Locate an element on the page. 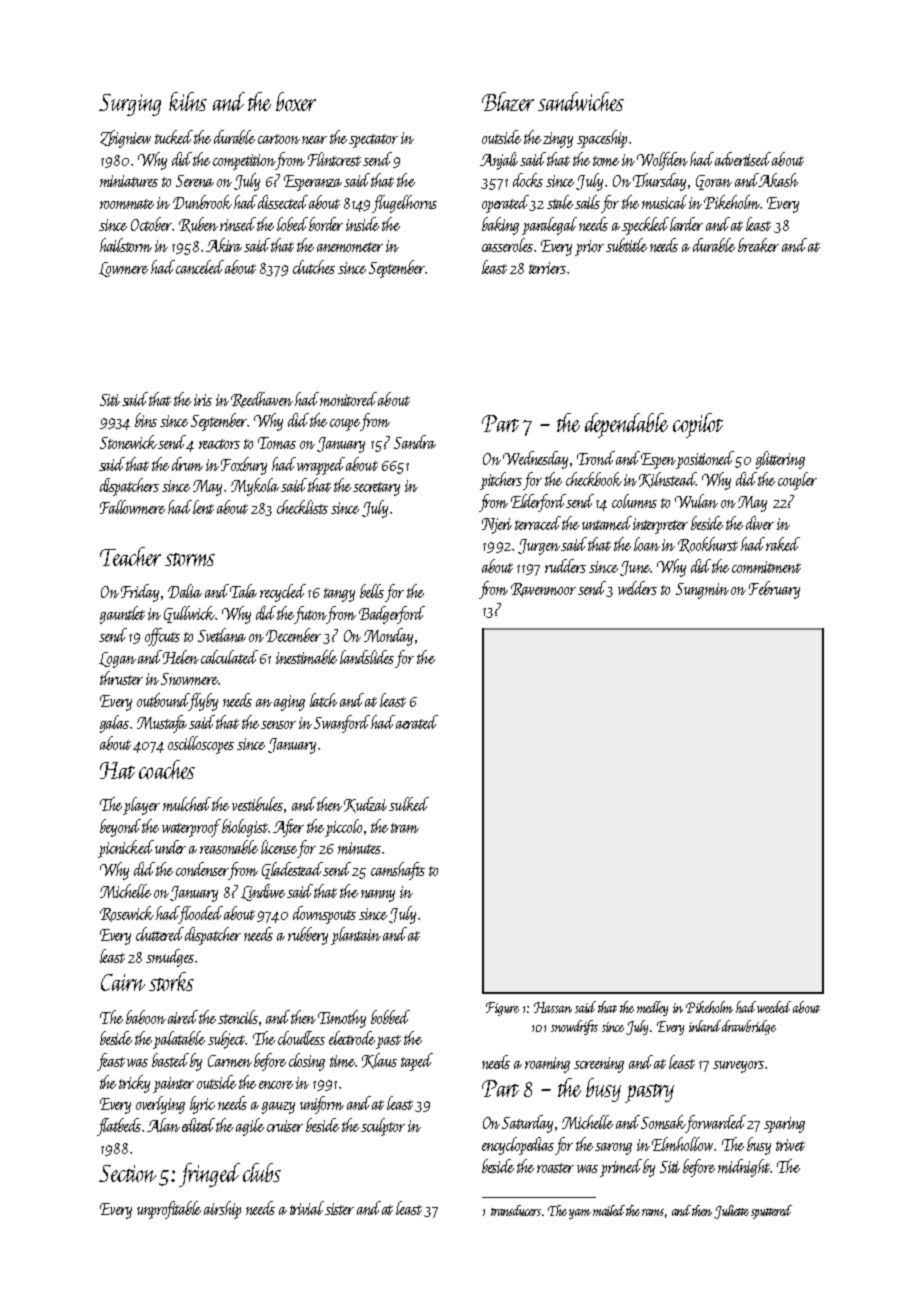  airship is located at coordinates (222, 1210).
